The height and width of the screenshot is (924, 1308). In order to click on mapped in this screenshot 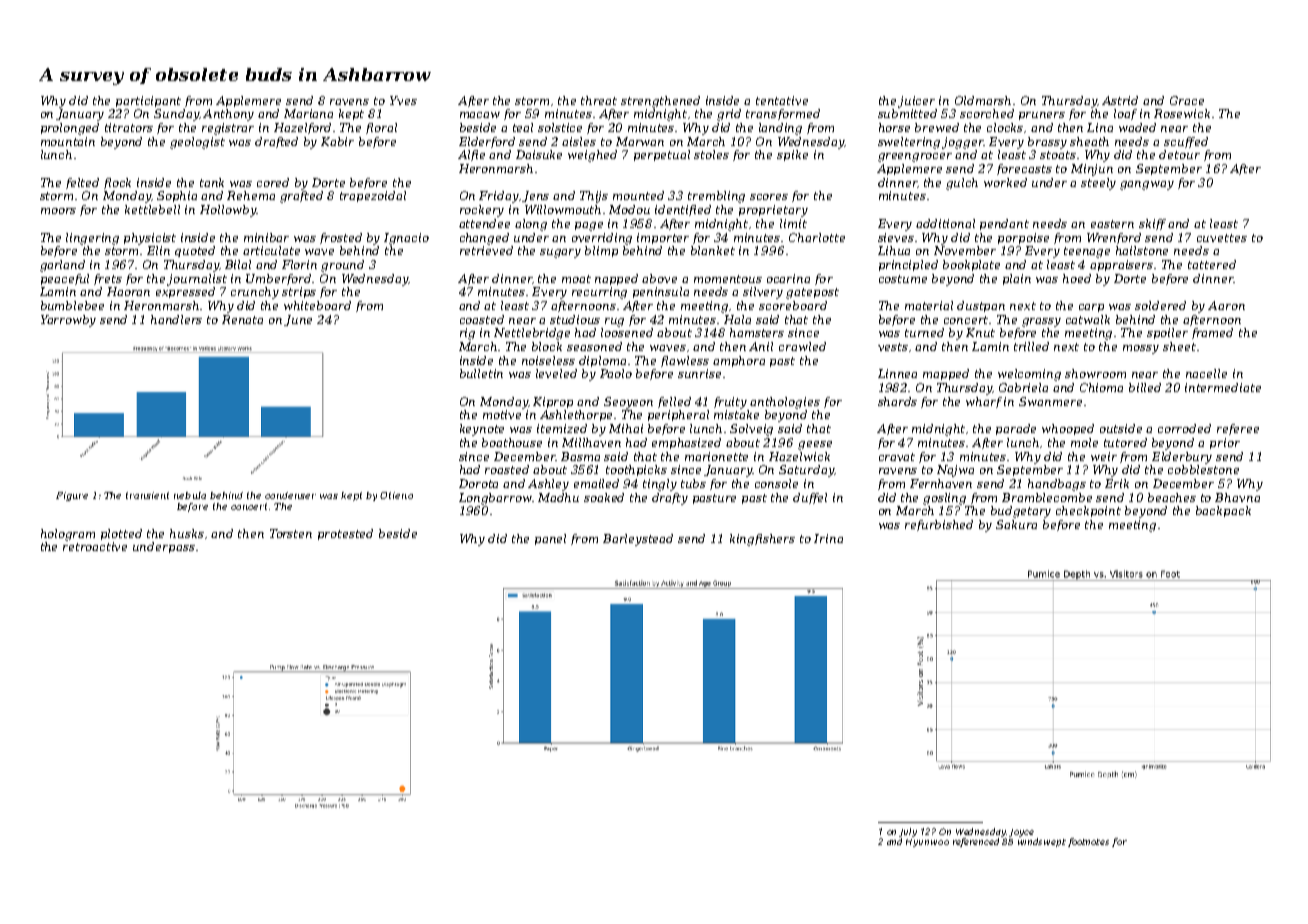, I will do `click(946, 374)`.
